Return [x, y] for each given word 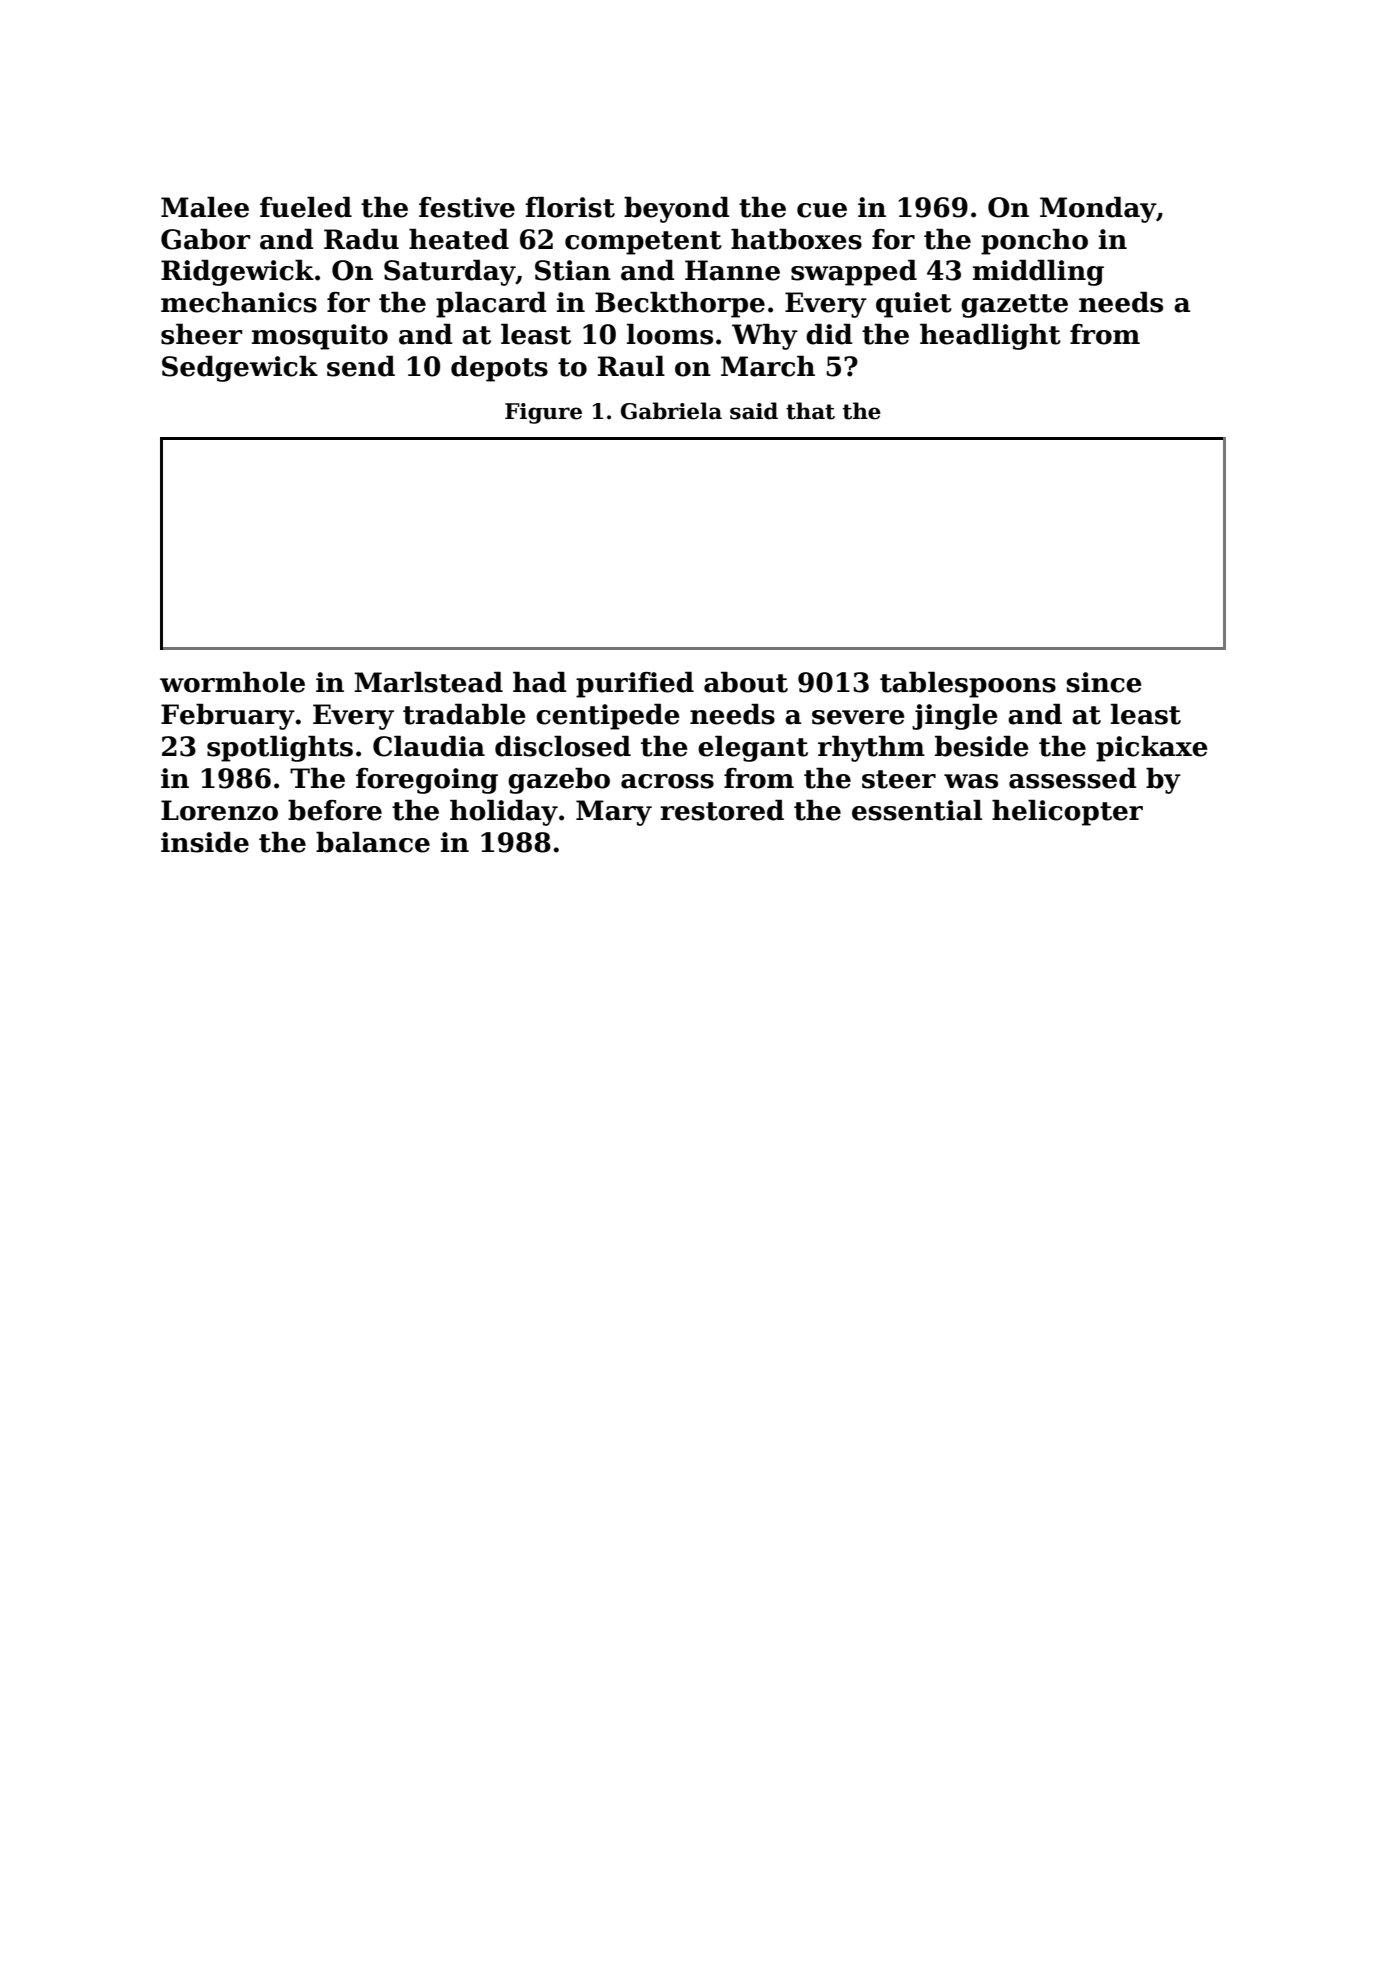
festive [467, 207]
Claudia [429, 746]
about [746, 682]
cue [822, 210]
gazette [1014, 306]
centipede [608, 717]
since [1104, 682]
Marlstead [428, 682]
